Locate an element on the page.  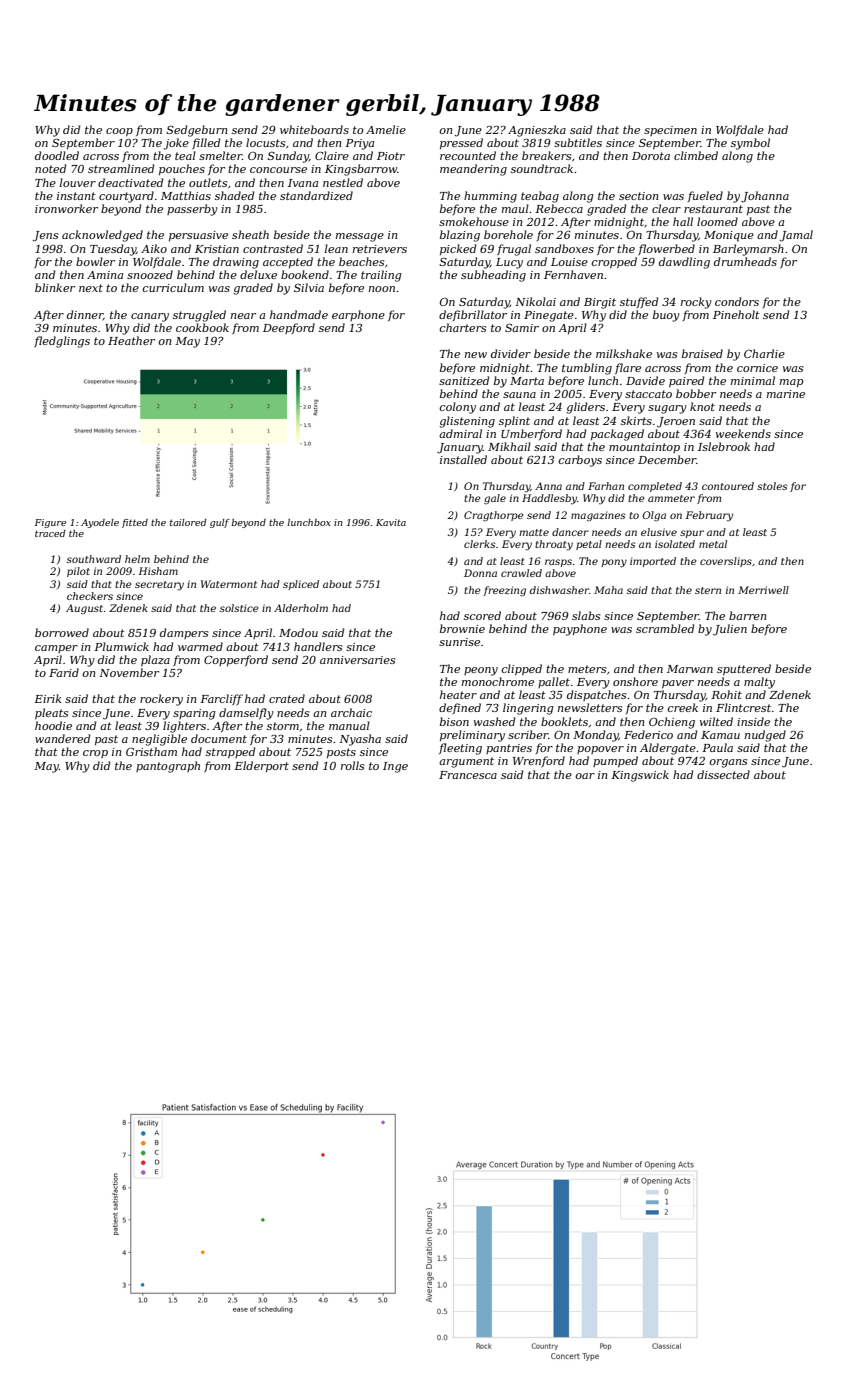
blinker is located at coordinates (55, 287).
